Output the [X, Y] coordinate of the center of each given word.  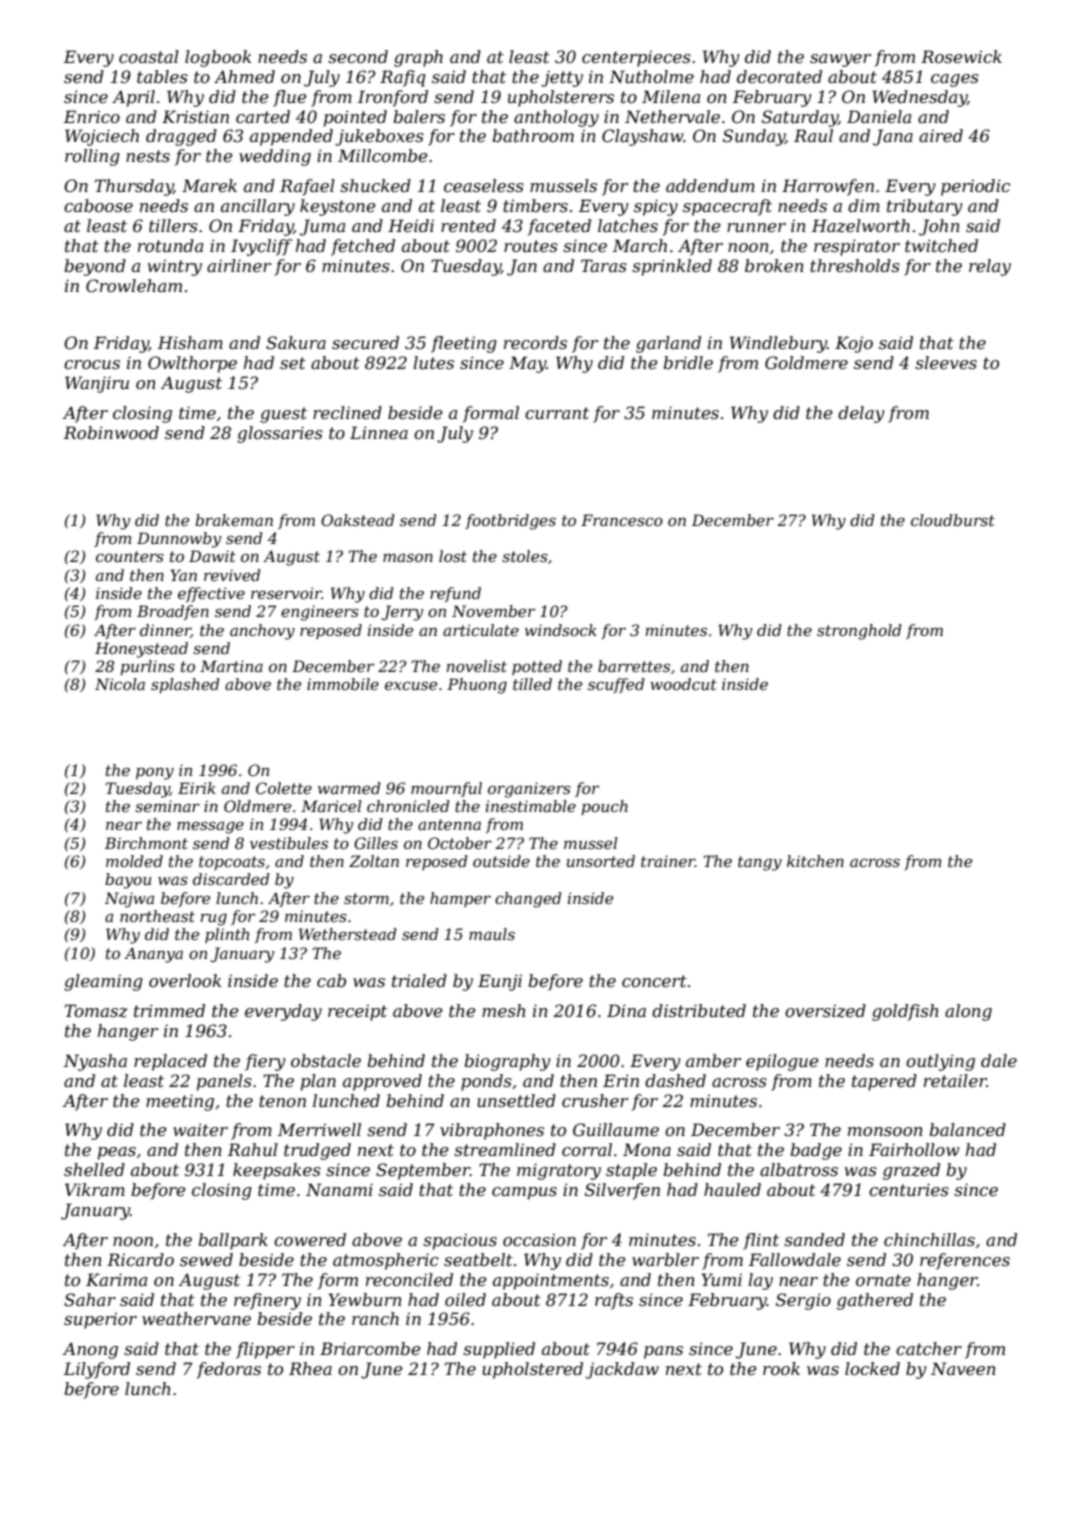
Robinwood [111, 432]
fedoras [229, 1370]
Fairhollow [914, 1149]
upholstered [532, 1370]
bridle [688, 362]
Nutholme [651, 76]
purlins [147, 667]
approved [382, 1082]
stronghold [859, 632]
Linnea [379, 432]
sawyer [840, 60]
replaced [170, 1062]
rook [781, 1368]
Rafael [307, 187]
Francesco [622, 520]
